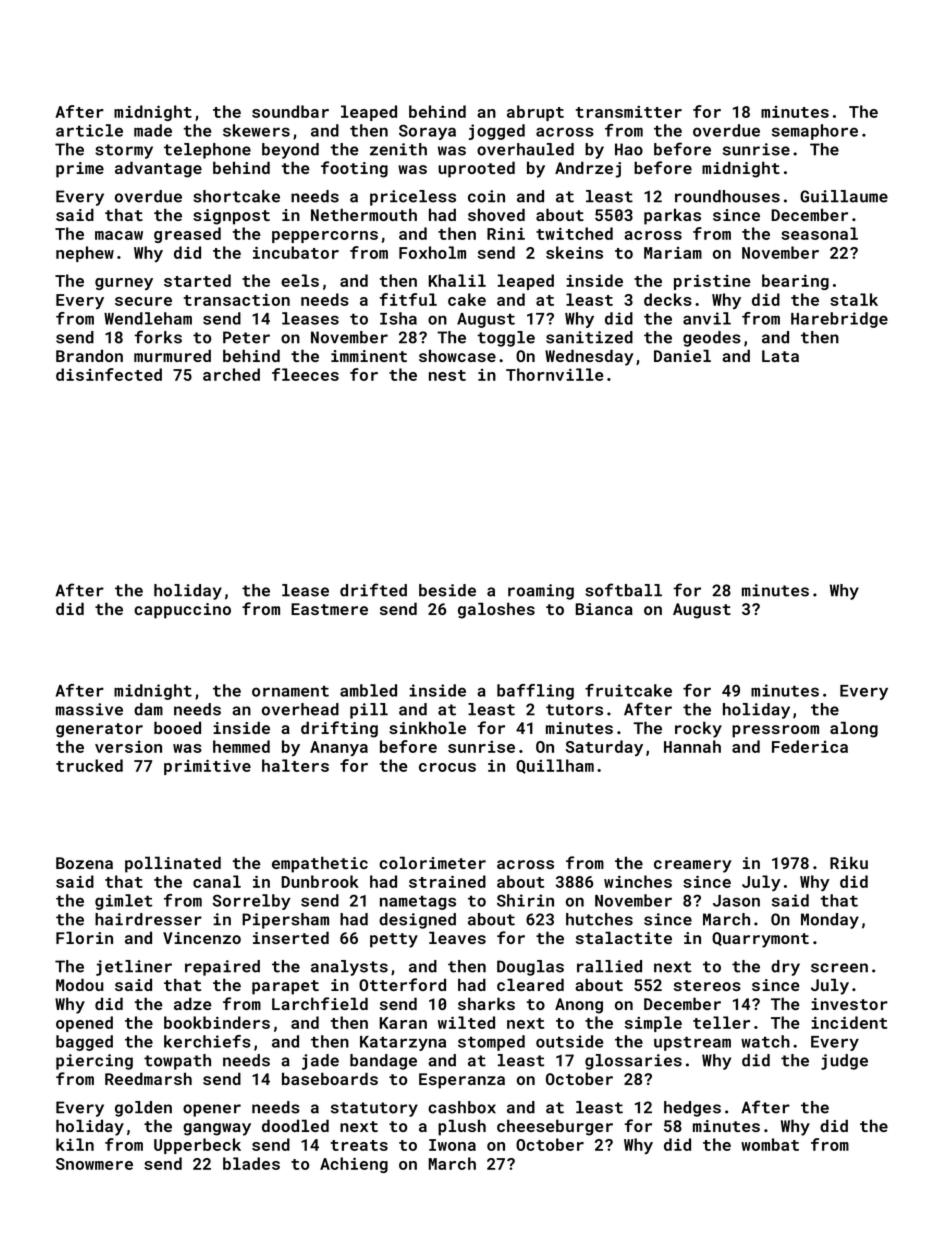 The image size is (952, 1233). I want to click on softball, so click(623, 590).
